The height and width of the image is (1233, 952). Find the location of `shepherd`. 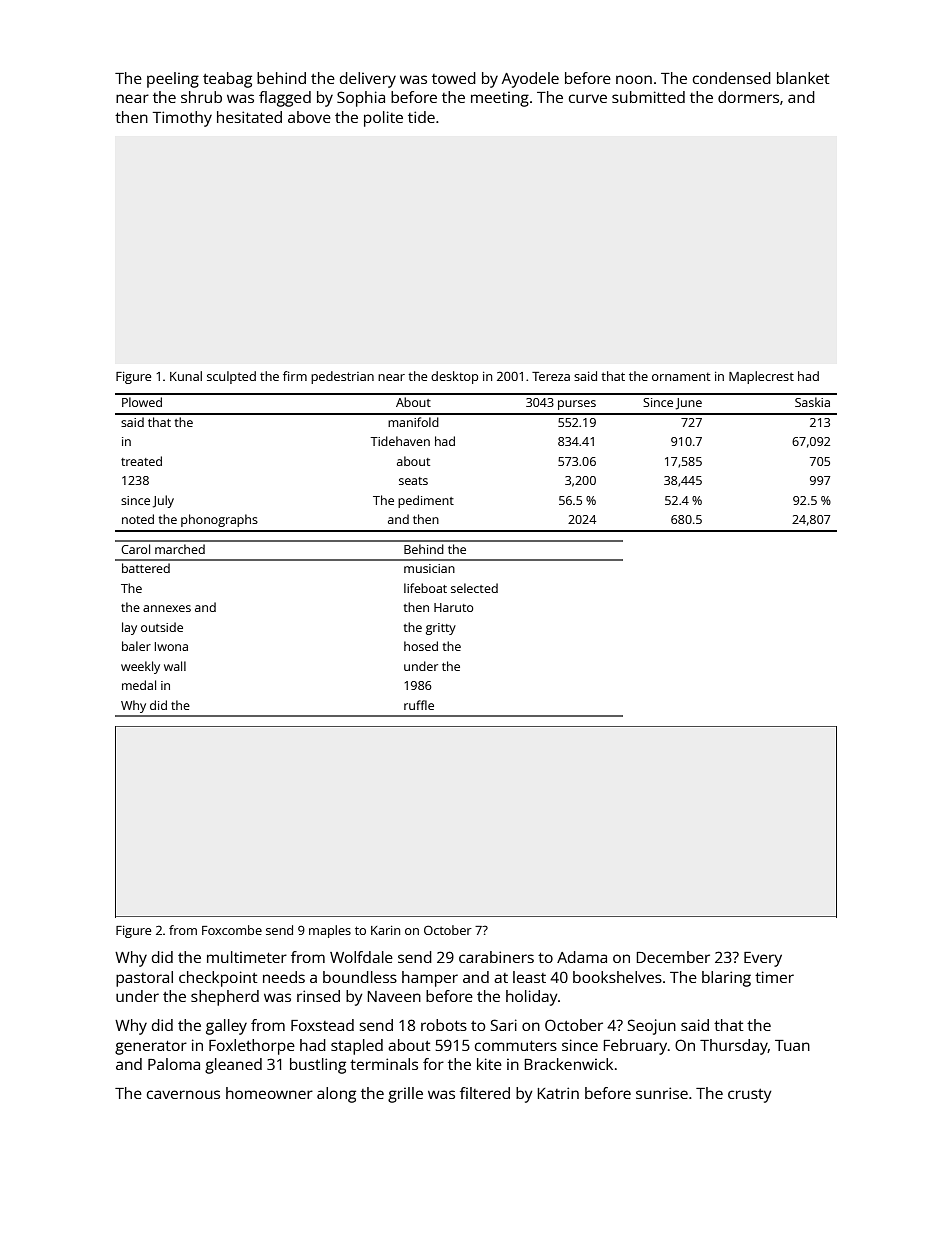

shepherd is located at coordinates (225, 998).
